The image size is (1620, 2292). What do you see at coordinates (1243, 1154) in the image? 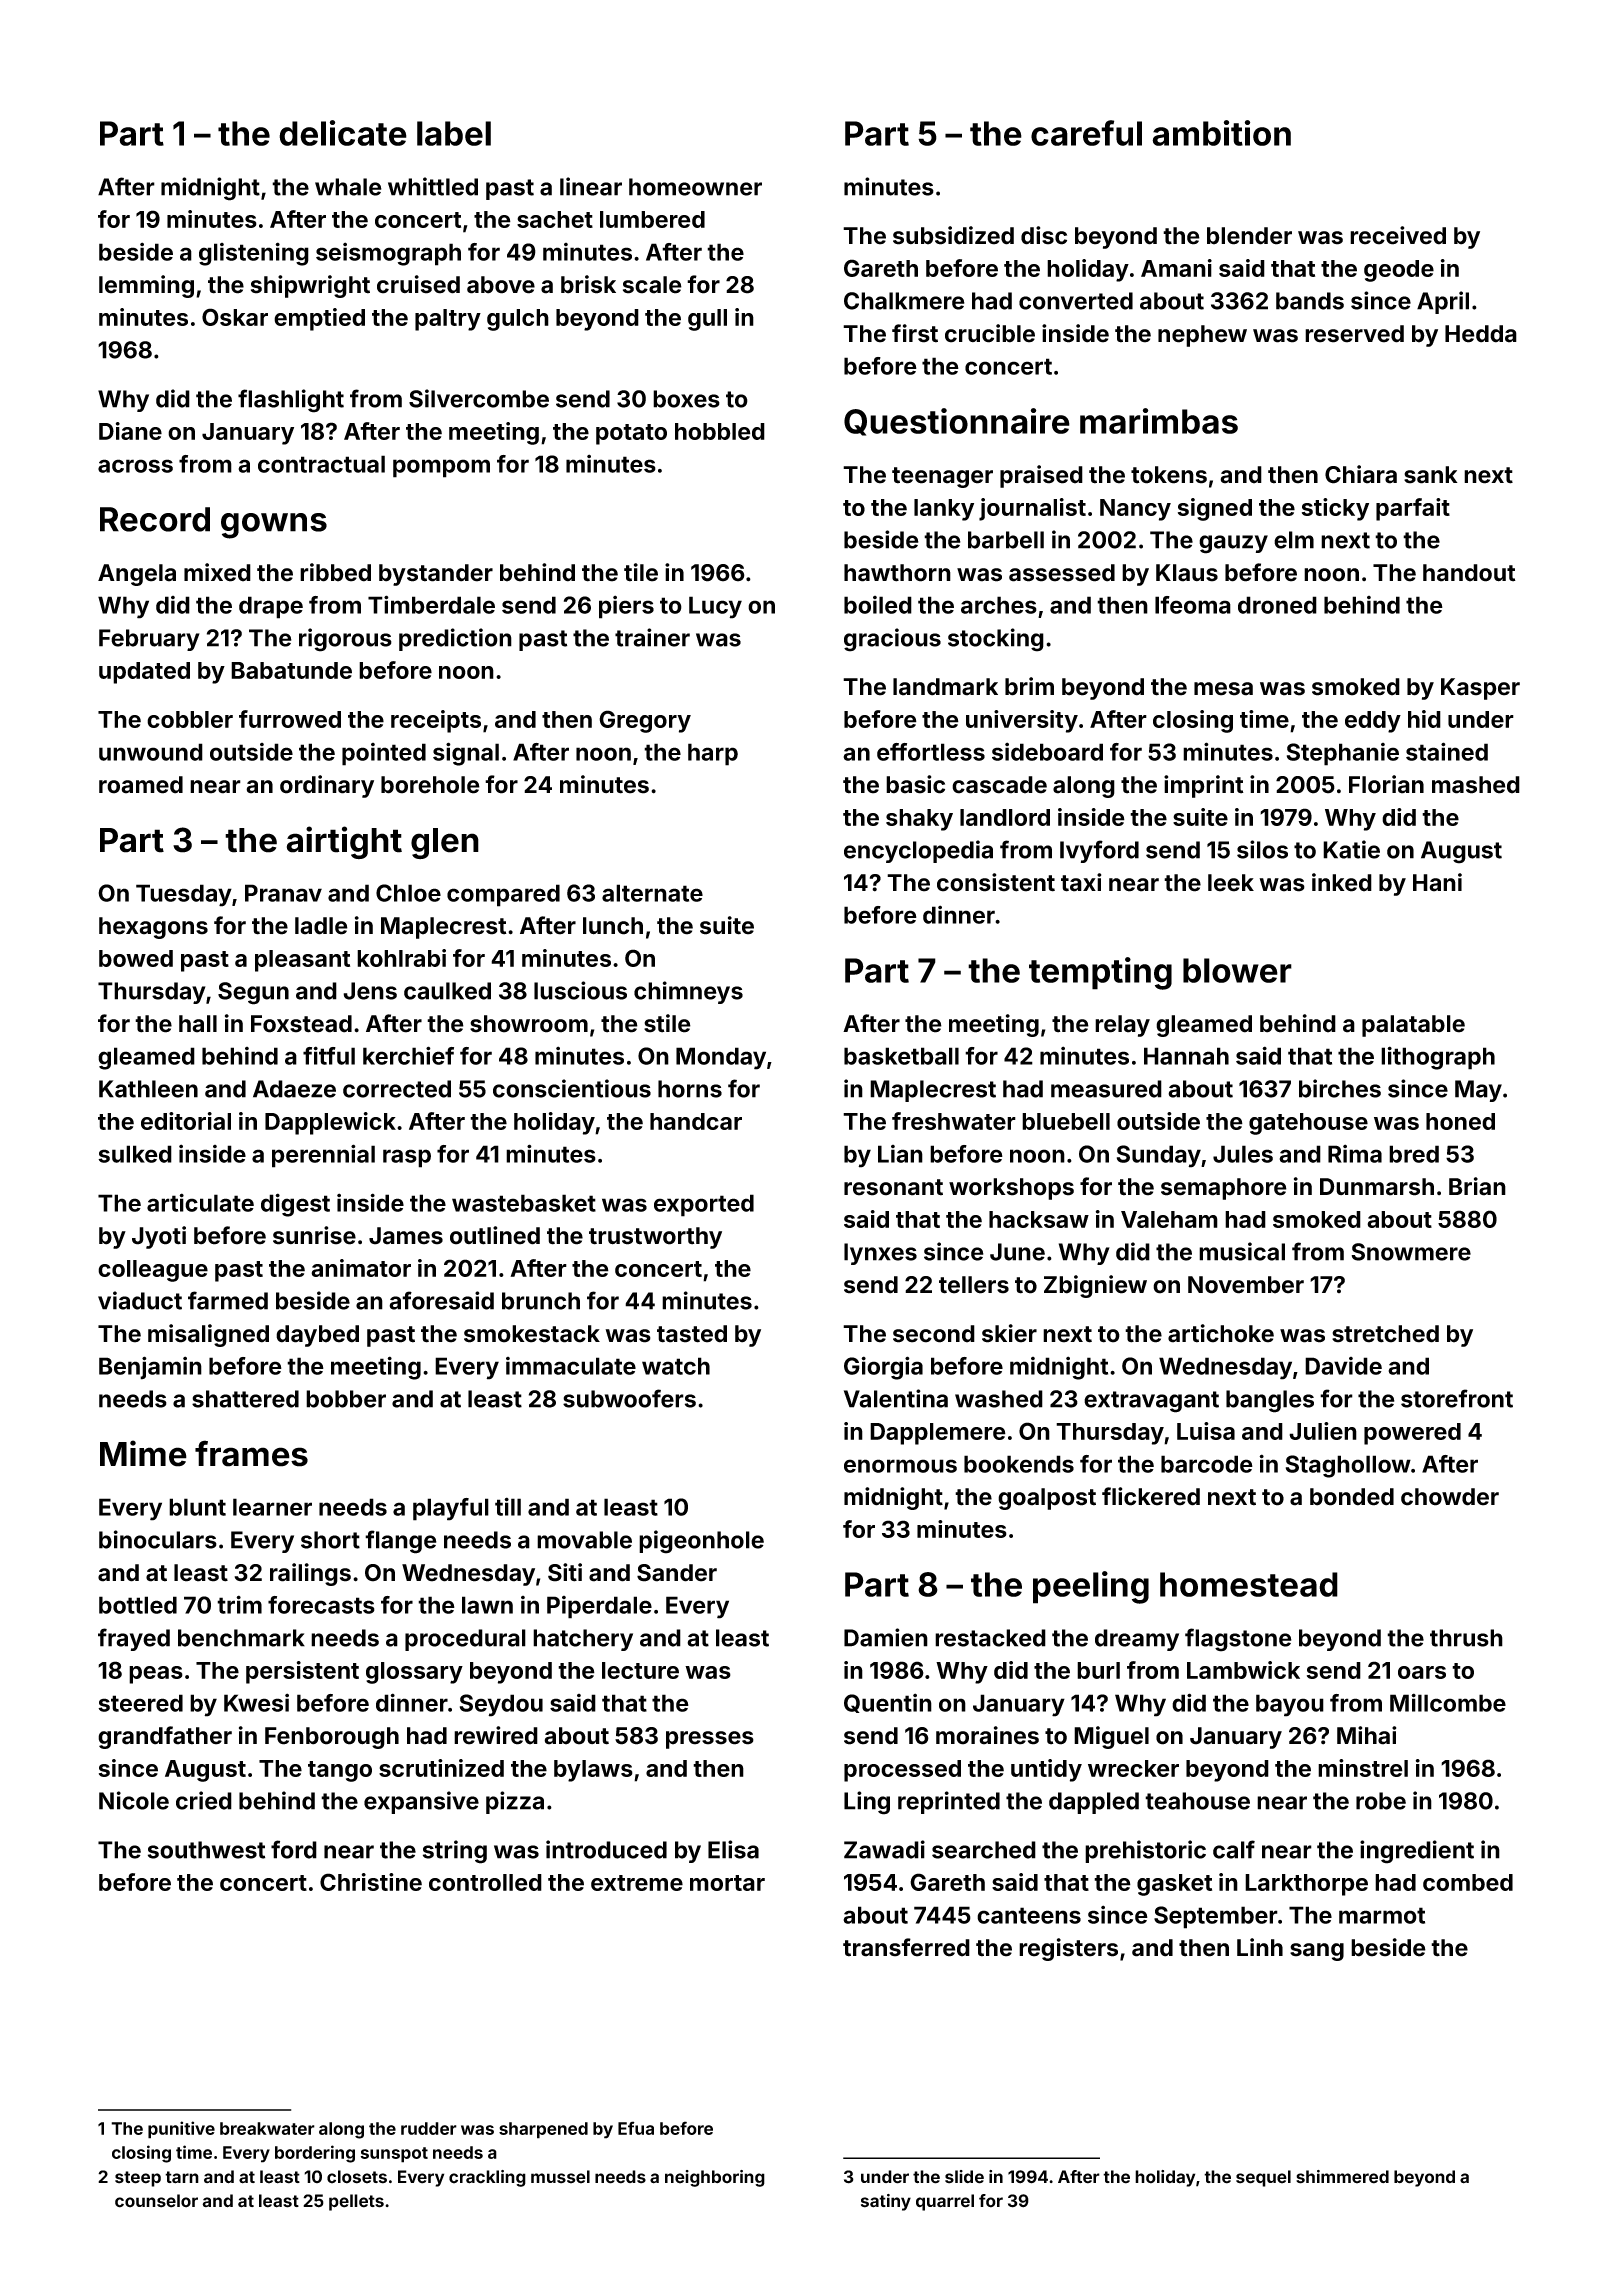
I see `Jules` at bounding box center [1243, 1154].
